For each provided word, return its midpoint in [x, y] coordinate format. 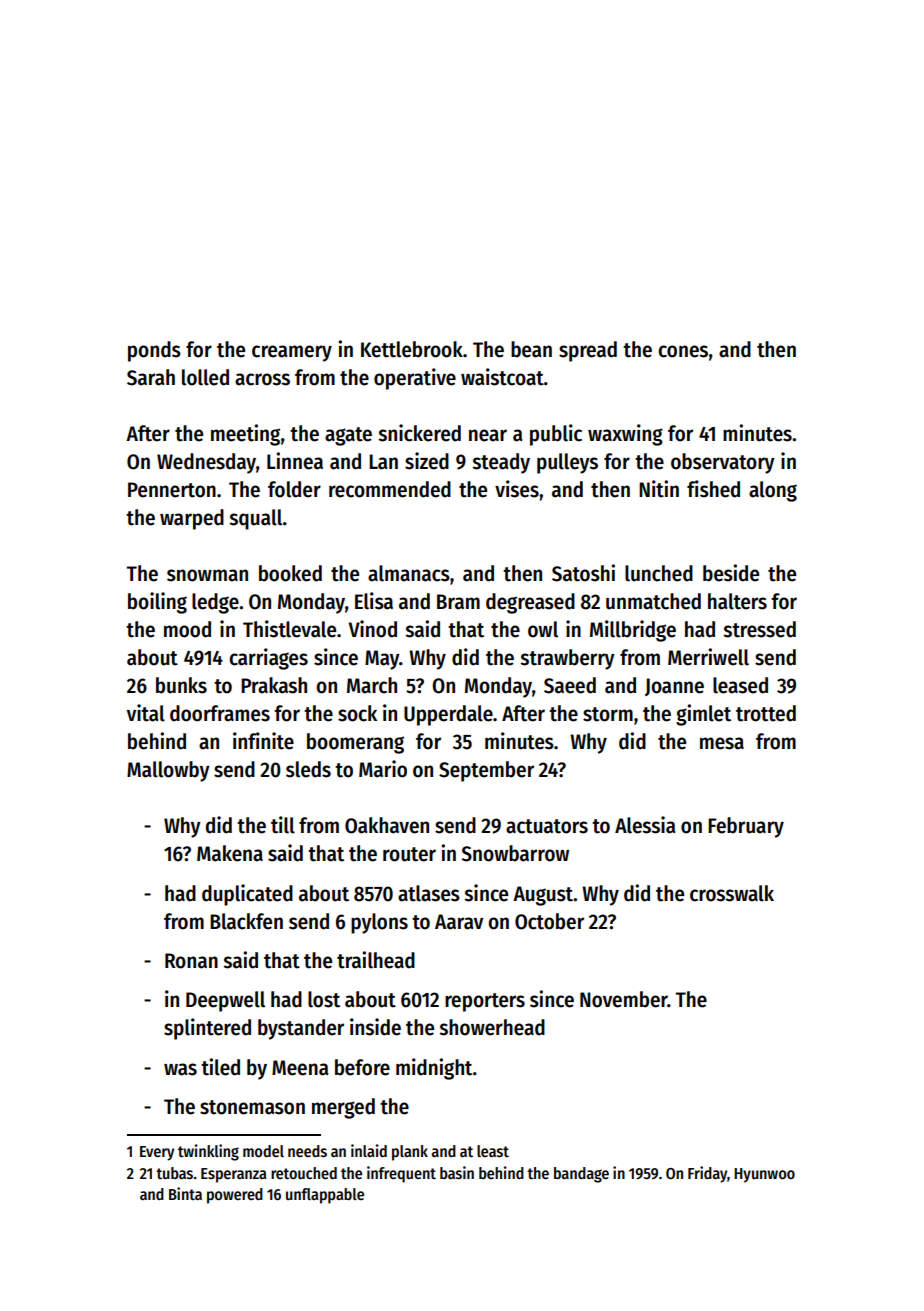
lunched [659, 573]
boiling [157, 603]
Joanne [674, 687]
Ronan [191, 961]
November [624, 999]
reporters [485, 1002]
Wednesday [206, 463]
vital [146, 713]
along [773, 491]
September [486, 771]
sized [427, 461]
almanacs [409, 573]
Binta [185, 1193]
